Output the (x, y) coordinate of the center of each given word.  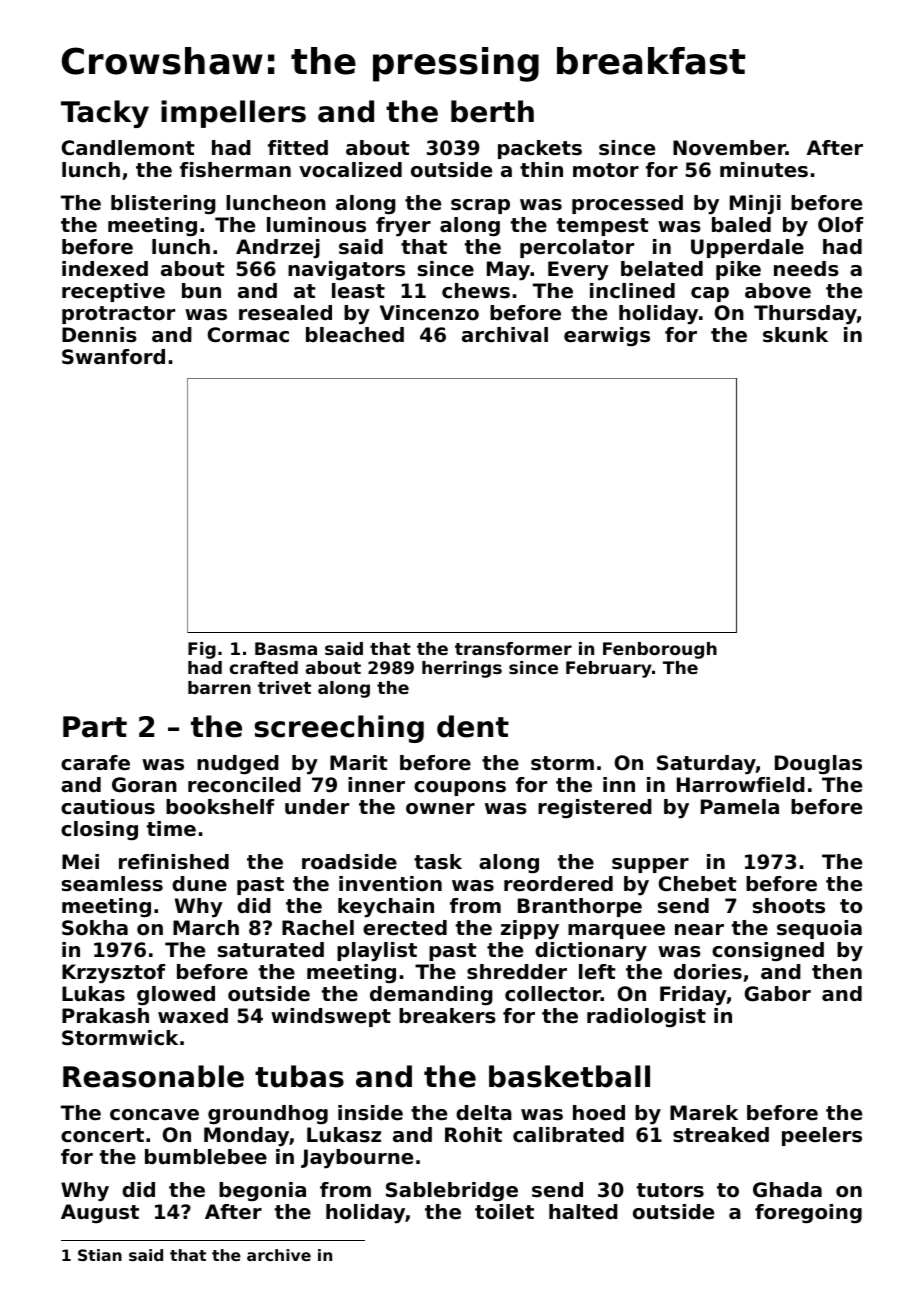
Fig (202, 650)
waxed (193, 1016)
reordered (558, 884)
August (100, 1213)
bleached (355, 335)
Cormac (248, 335)
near (699, 930)
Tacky (105, 114)
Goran (144, 785)
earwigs (607, 336)
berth (492, 111)
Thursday (805, 315)
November (729, 148)
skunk (795, 335)
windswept (331, 1017)
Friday (693, 996)
